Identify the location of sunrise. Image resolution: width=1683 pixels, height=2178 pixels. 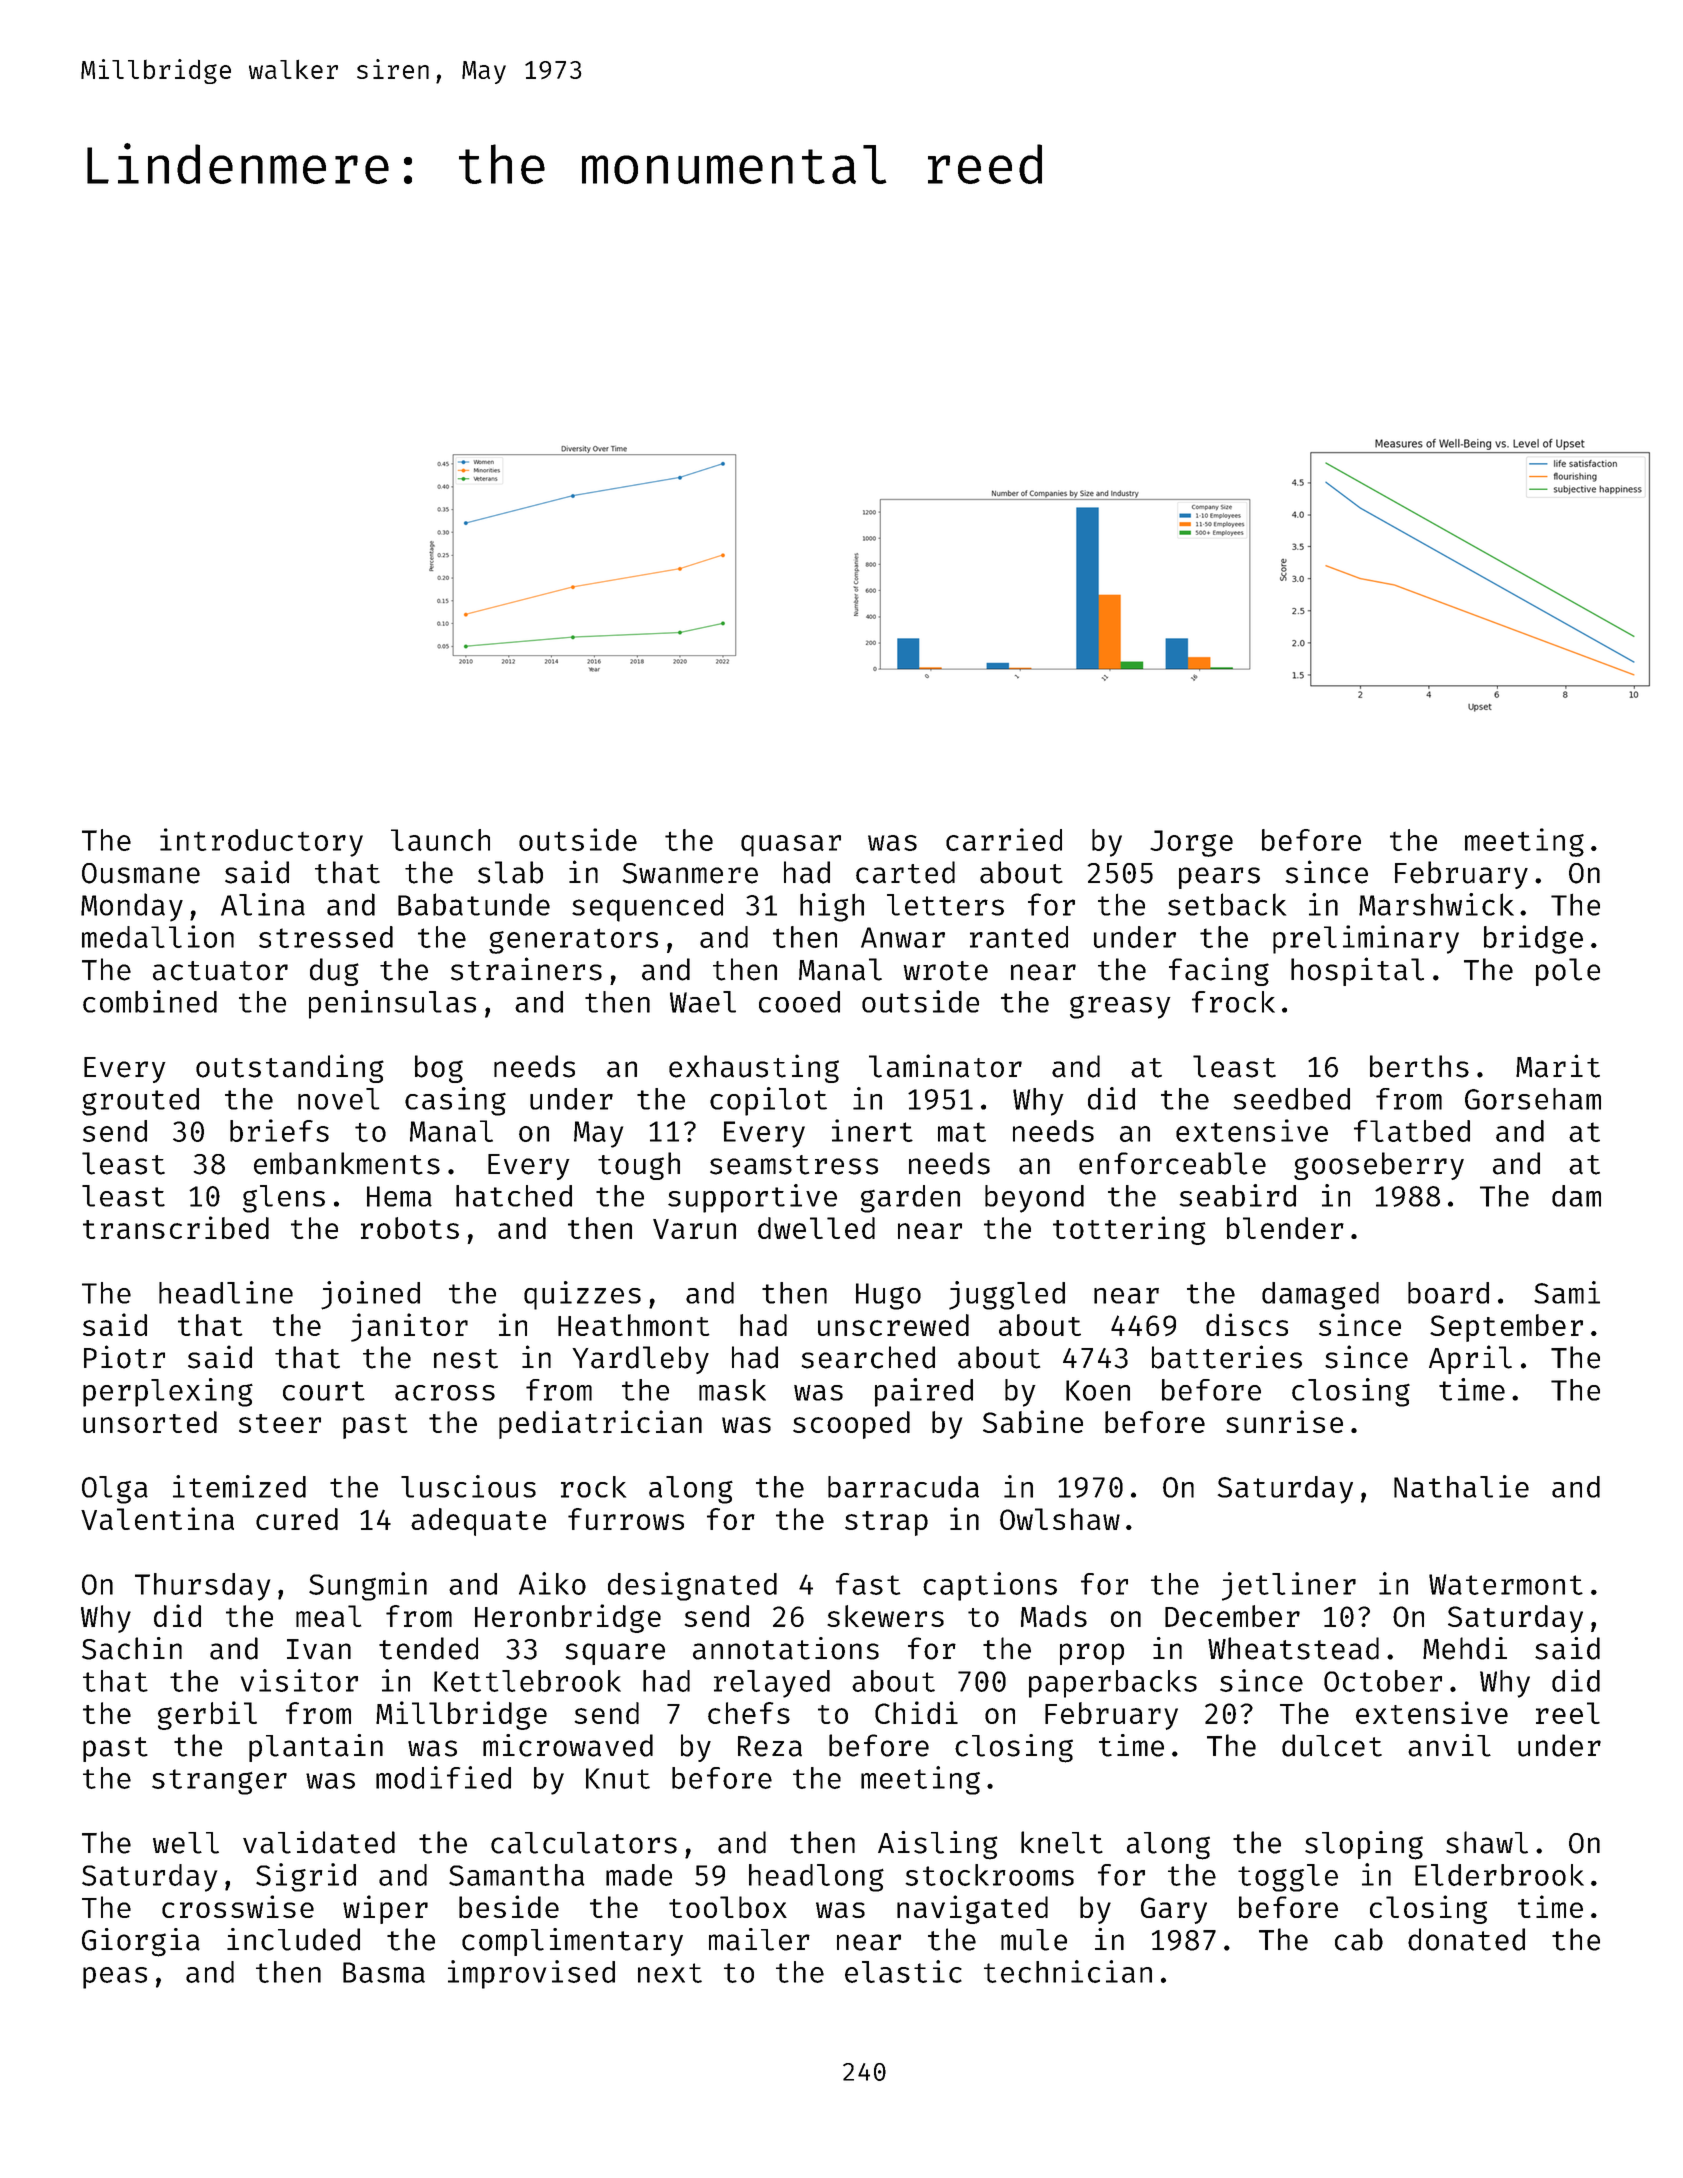
(1284, 1421).
